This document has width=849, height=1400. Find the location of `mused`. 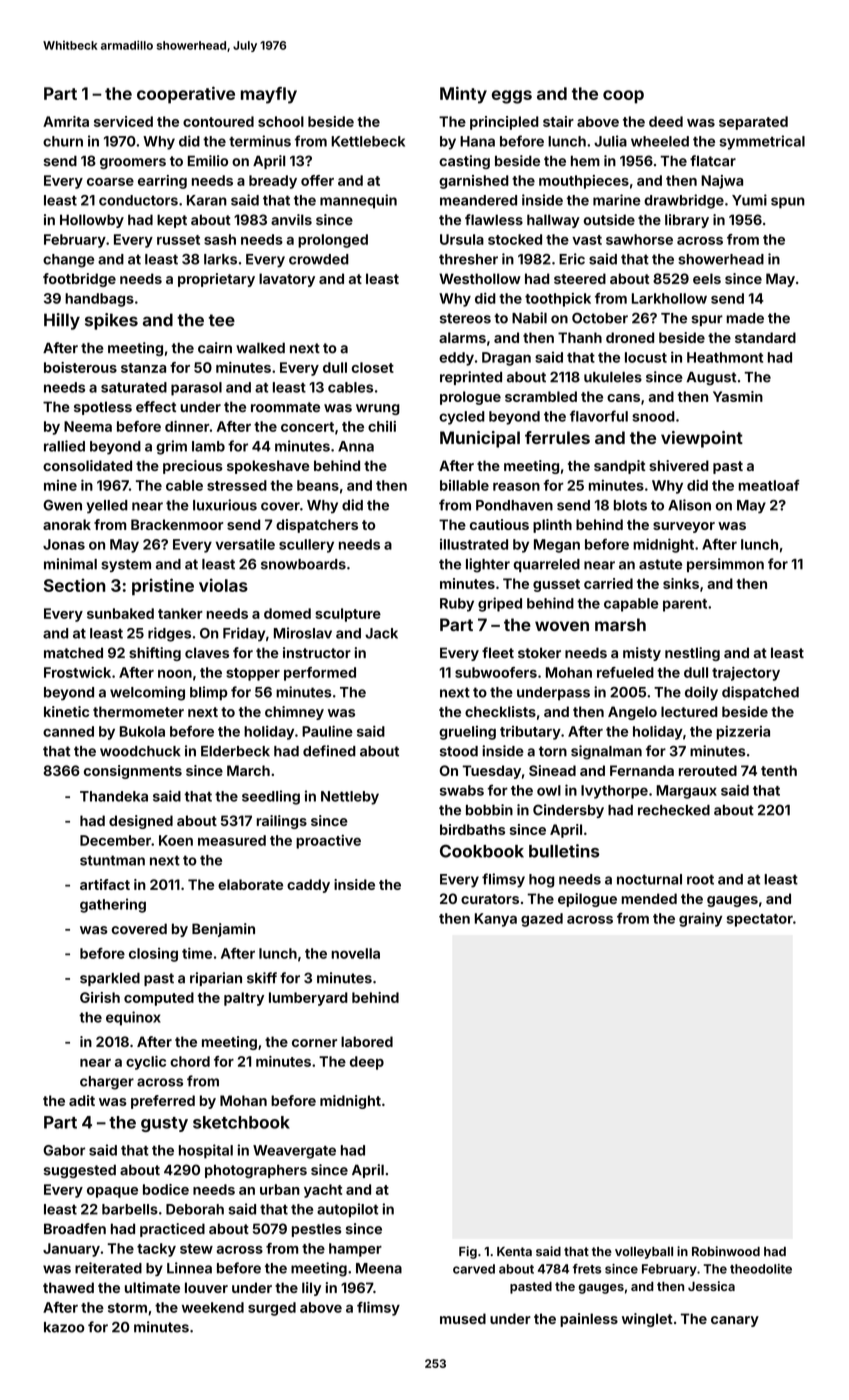

mused is located at coordinates (463, 1318).
